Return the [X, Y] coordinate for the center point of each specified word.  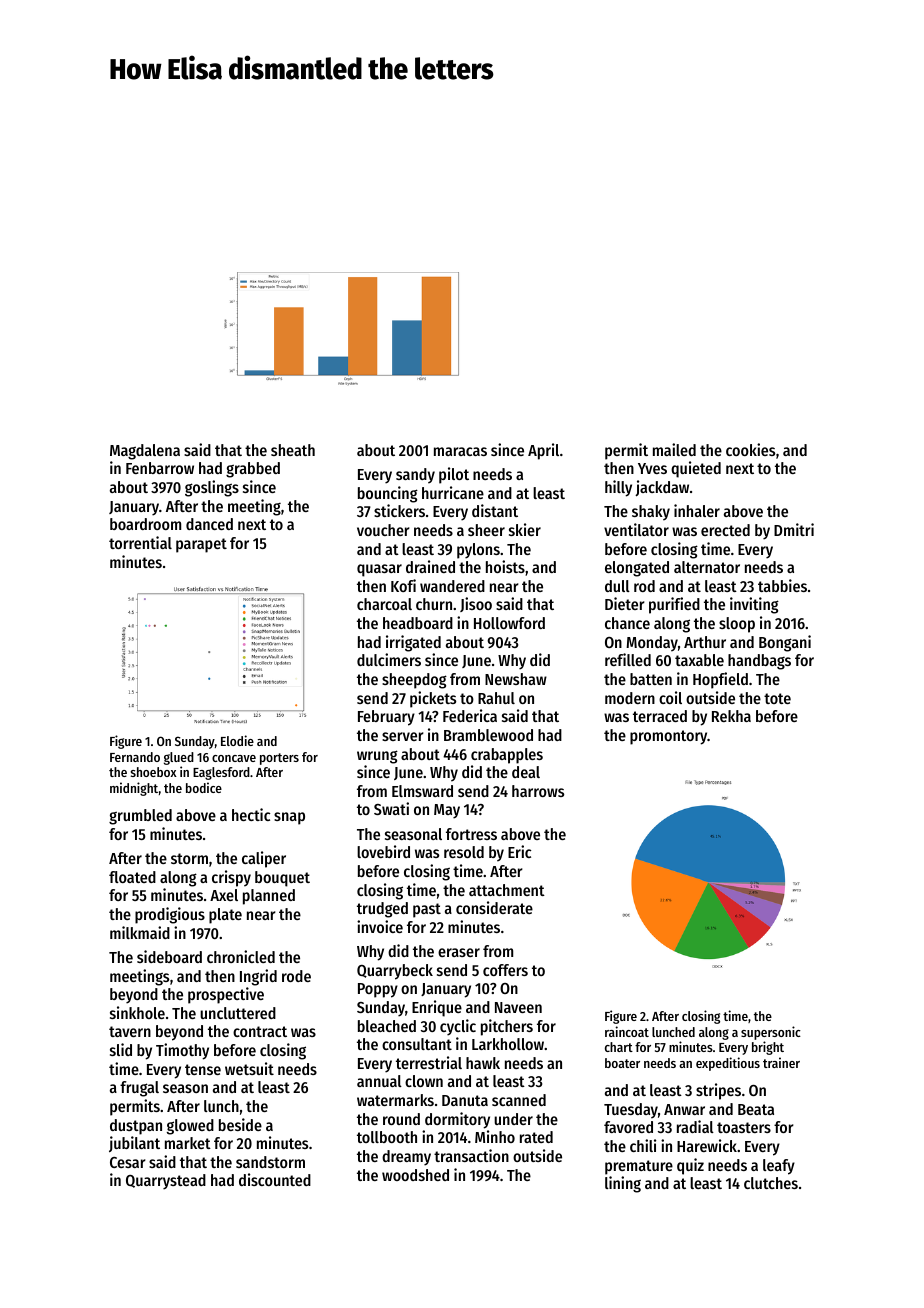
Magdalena [145, 452]
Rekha [731, 716]
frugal [139, 1089]
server [403, 736]
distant [495, 510]
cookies [750, 449]
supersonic [771, 1033]
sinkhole [137, 1012]
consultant [417, 1044]
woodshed [415, 1175]
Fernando [135, 757]
